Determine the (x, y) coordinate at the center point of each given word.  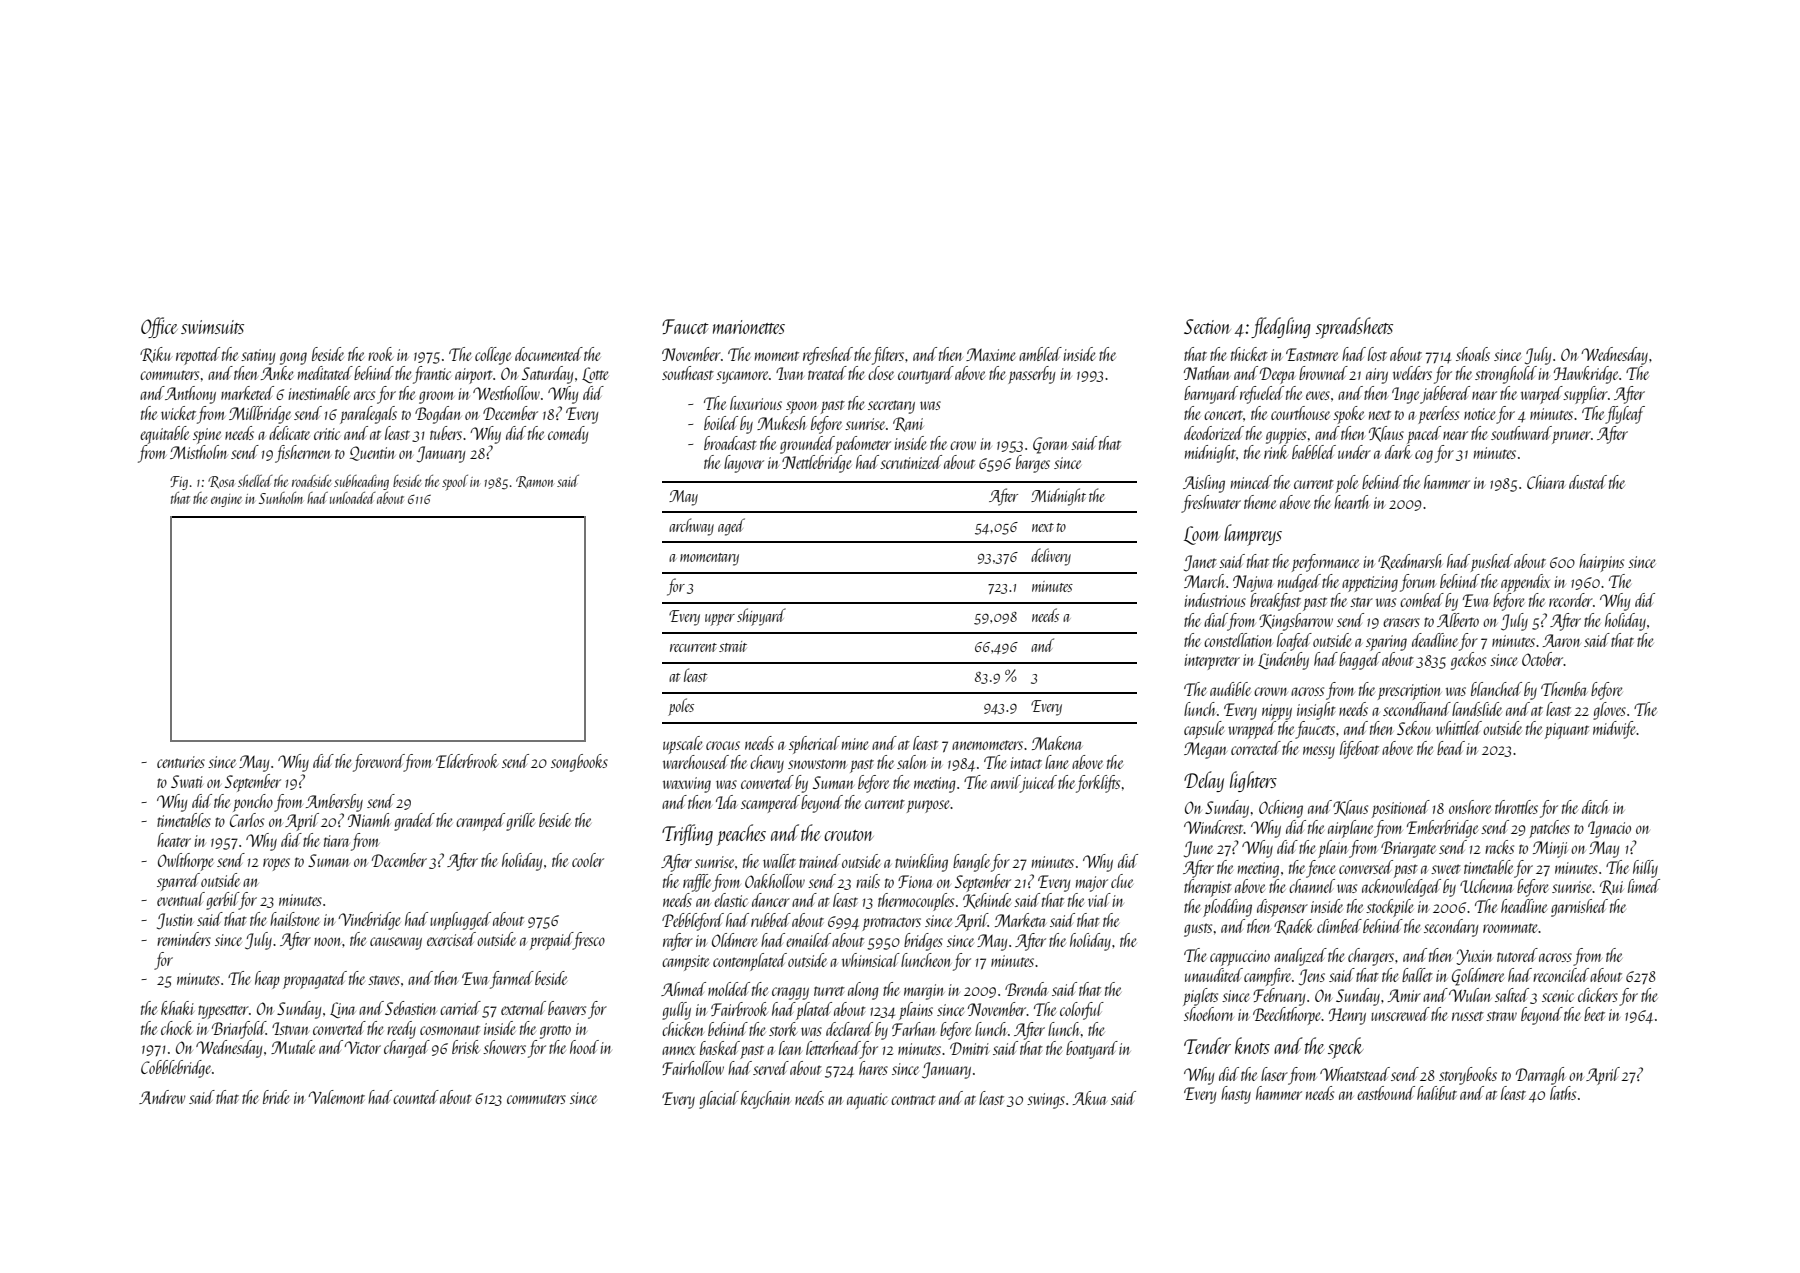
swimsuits (212, 327)
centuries (181, 762)
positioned (1401, 809)
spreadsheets (1354, 328)
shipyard (761, 617)
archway (691, 527)
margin (924, 992)
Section (1207, 326)
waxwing (687, 785)
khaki (177, 1008)
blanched (1496, 689)
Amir (1404, 995)
